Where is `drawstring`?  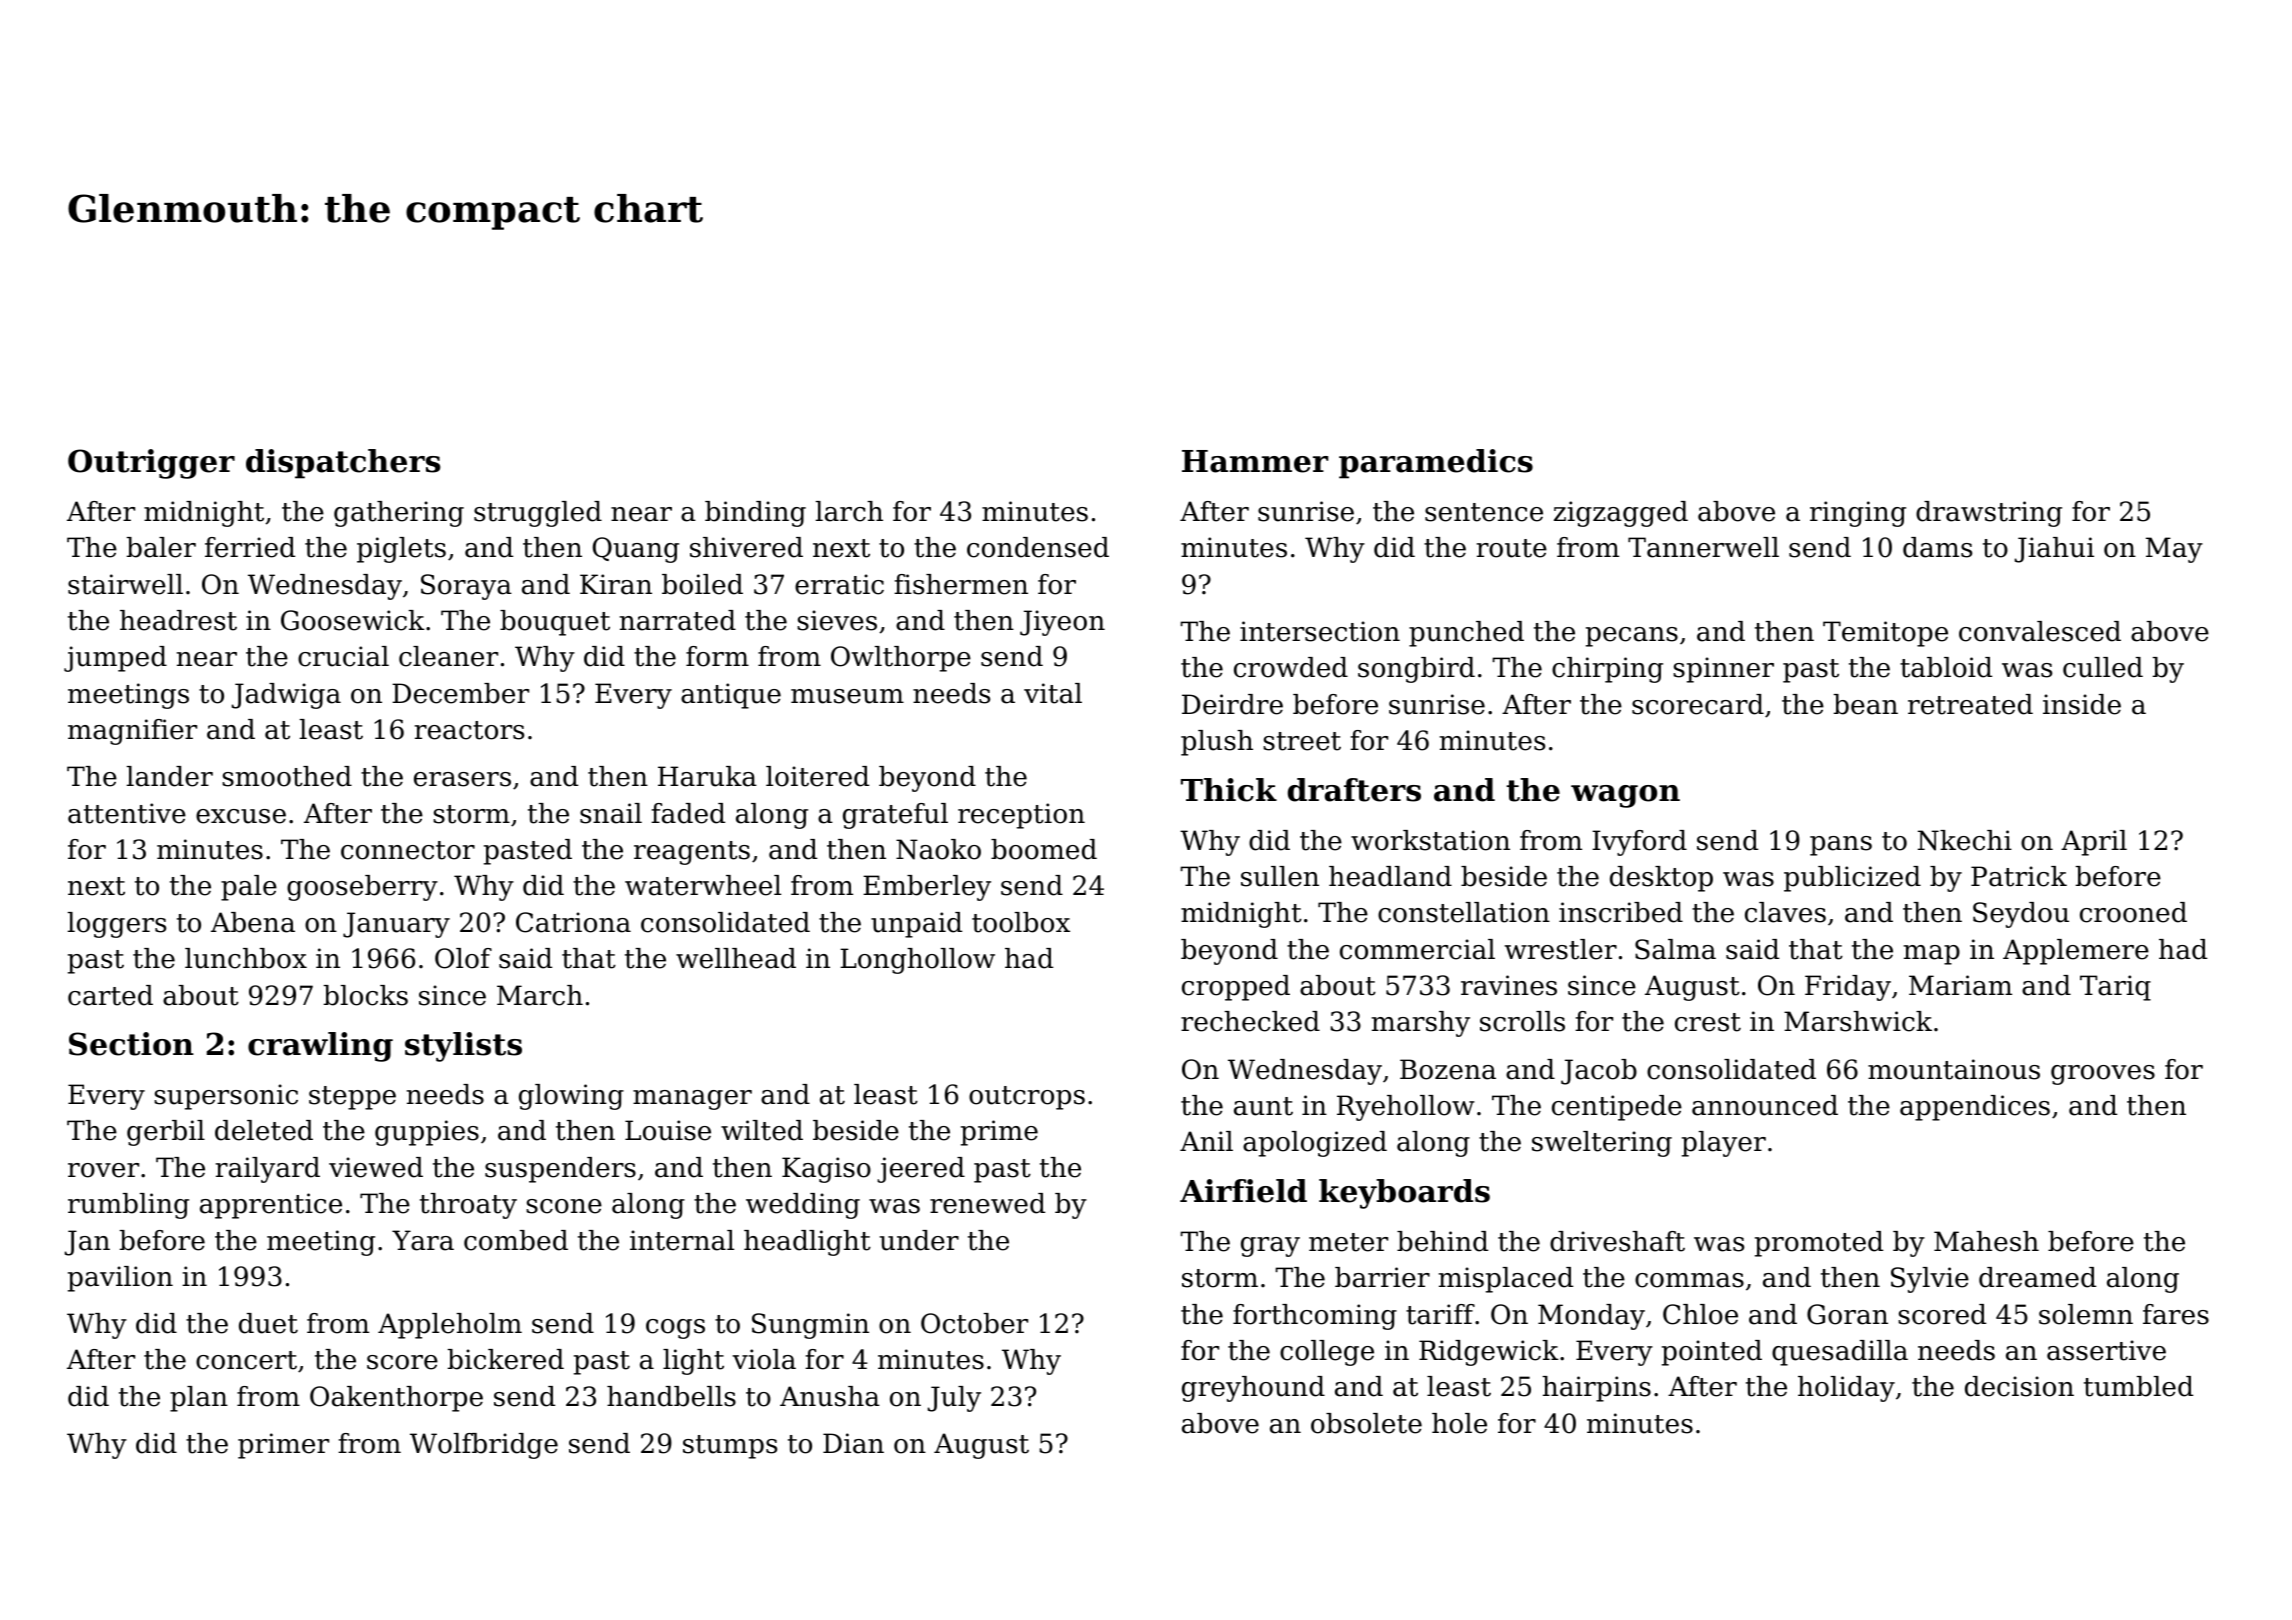
drawstring is located at coordinates (1989, 514).
